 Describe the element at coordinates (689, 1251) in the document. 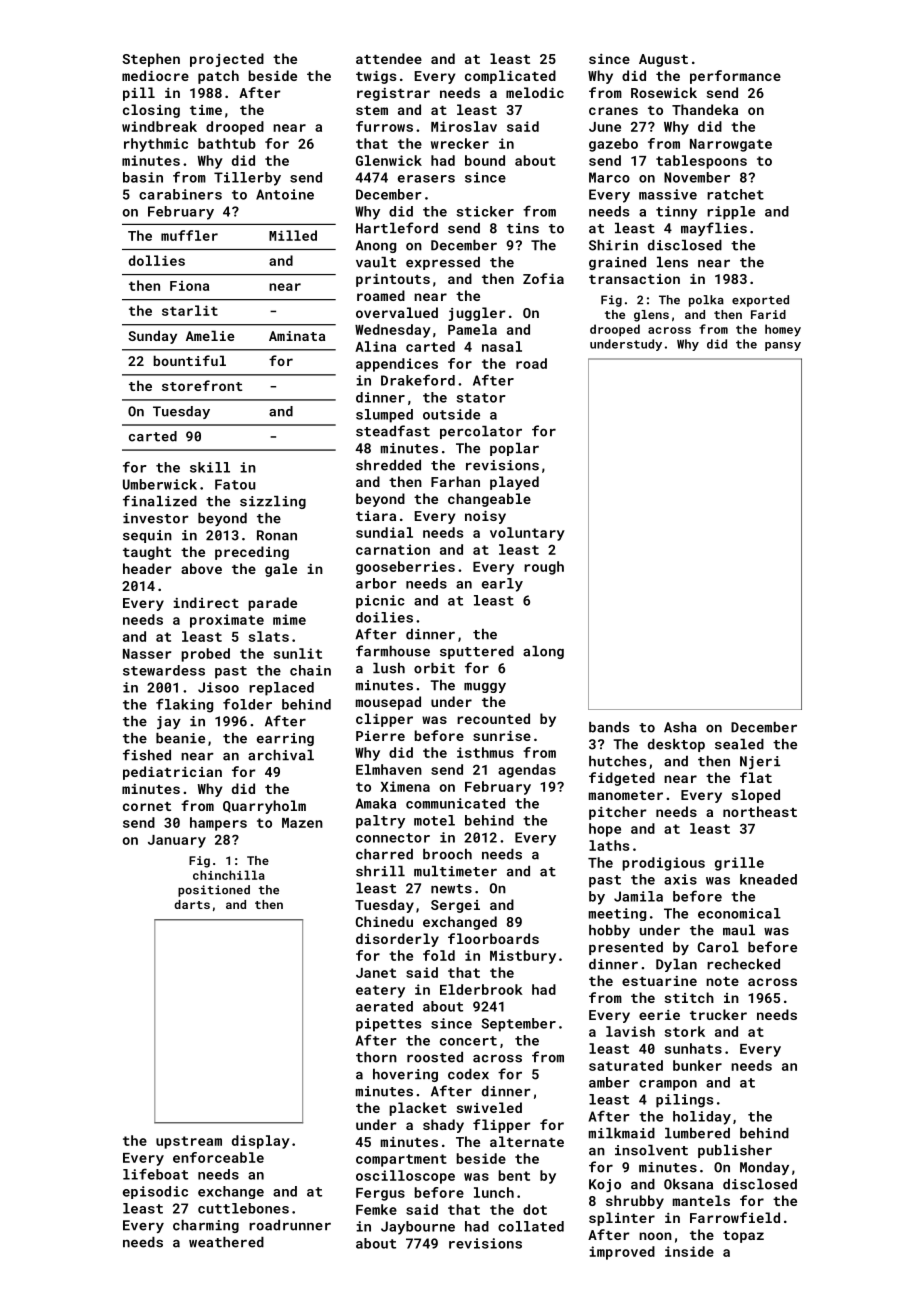

I see `inside` at that location.
